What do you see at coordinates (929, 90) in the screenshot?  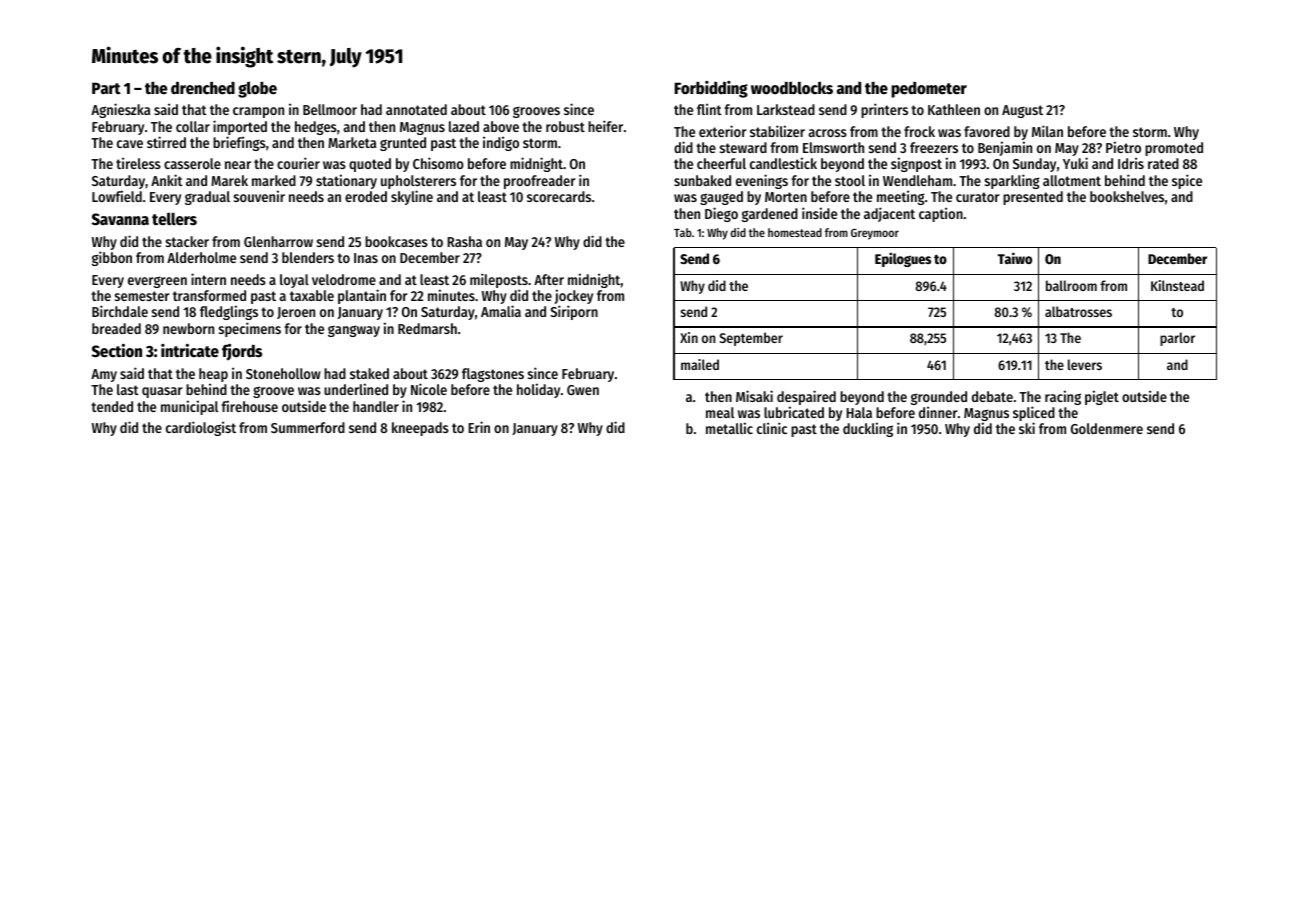 I see `pedometer` at bounding box center [929, 90].
